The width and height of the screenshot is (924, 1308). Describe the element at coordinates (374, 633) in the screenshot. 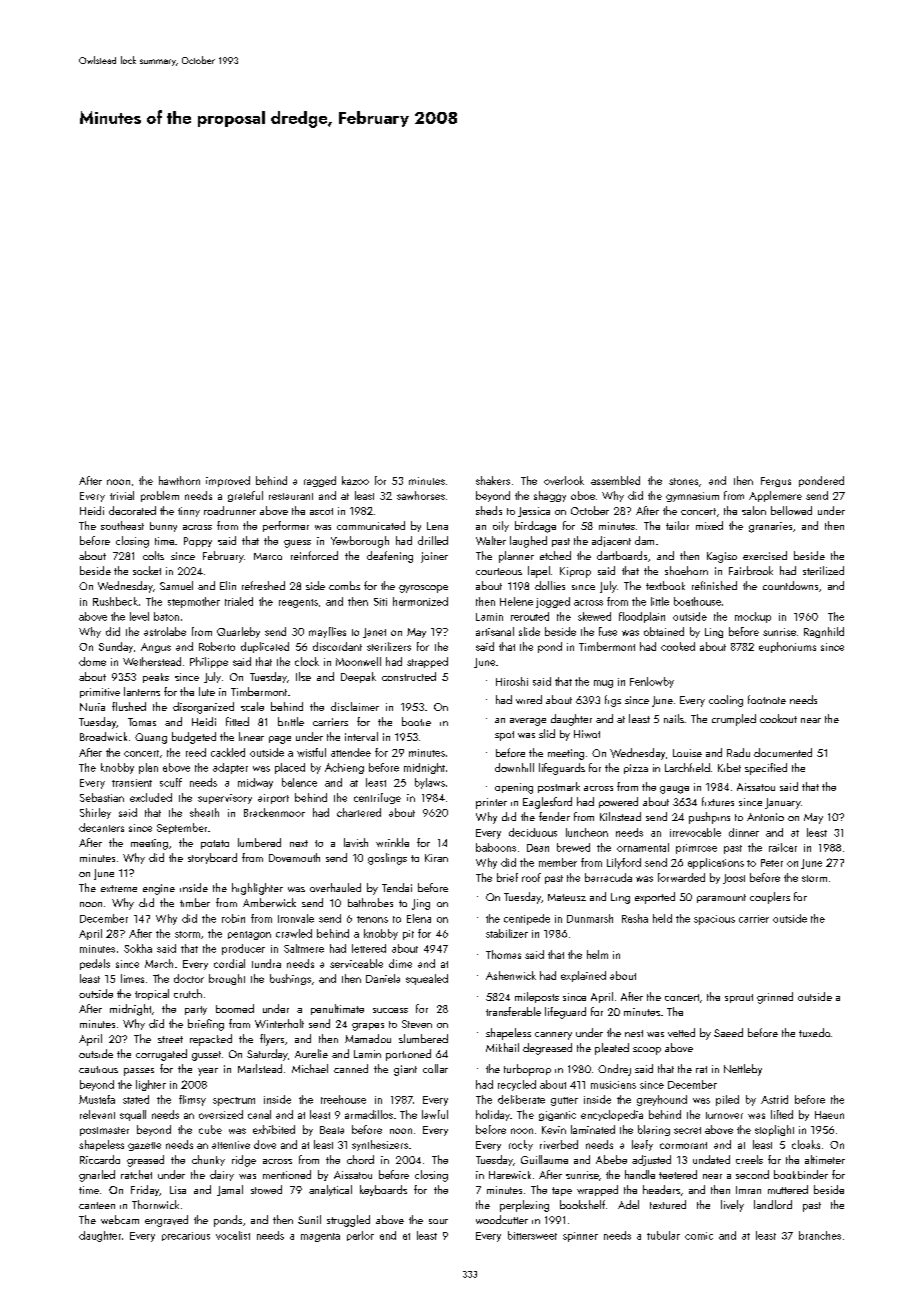

I see `Janet` at that location.
